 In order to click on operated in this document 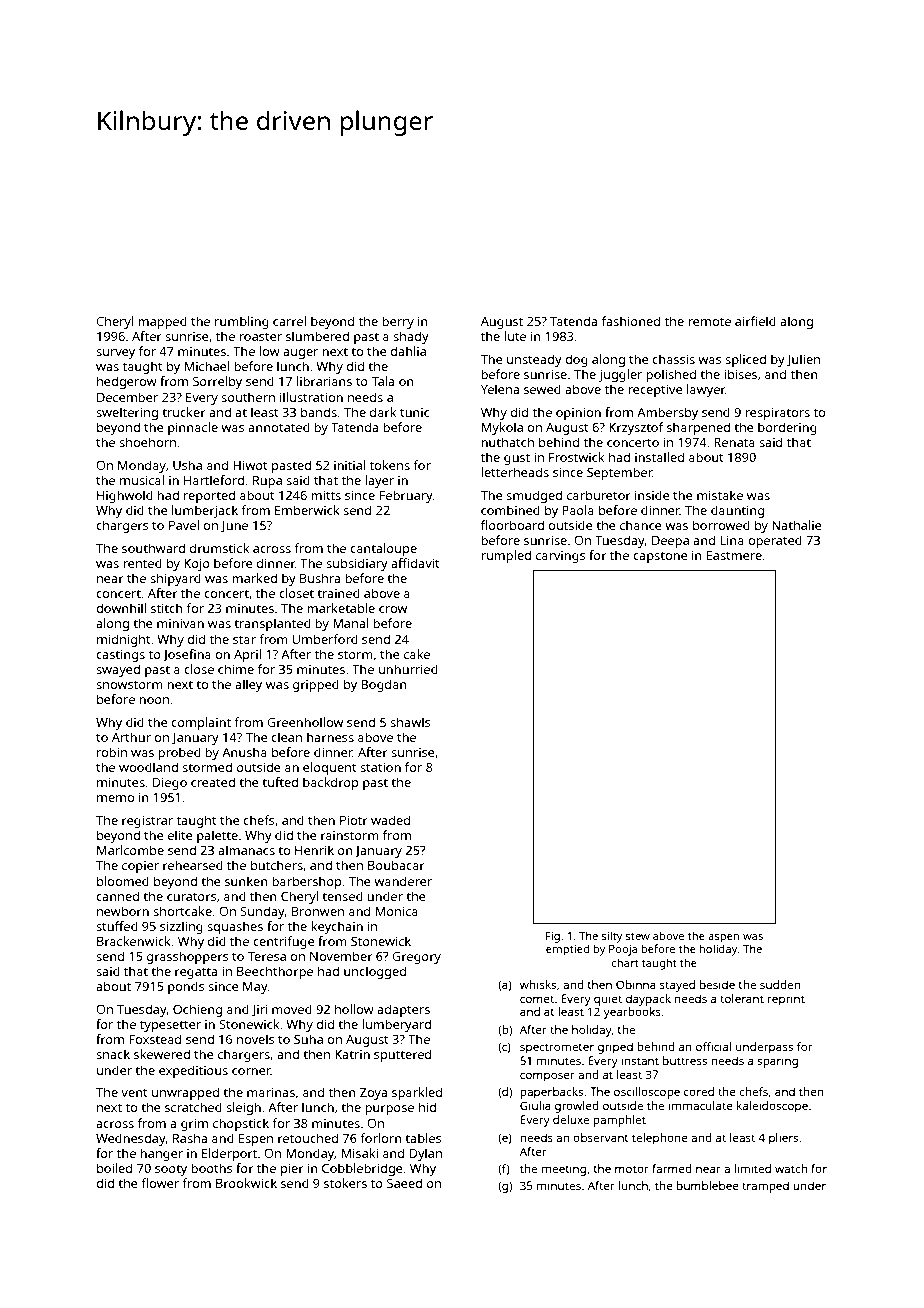, I will do `click(775, 541)`.
